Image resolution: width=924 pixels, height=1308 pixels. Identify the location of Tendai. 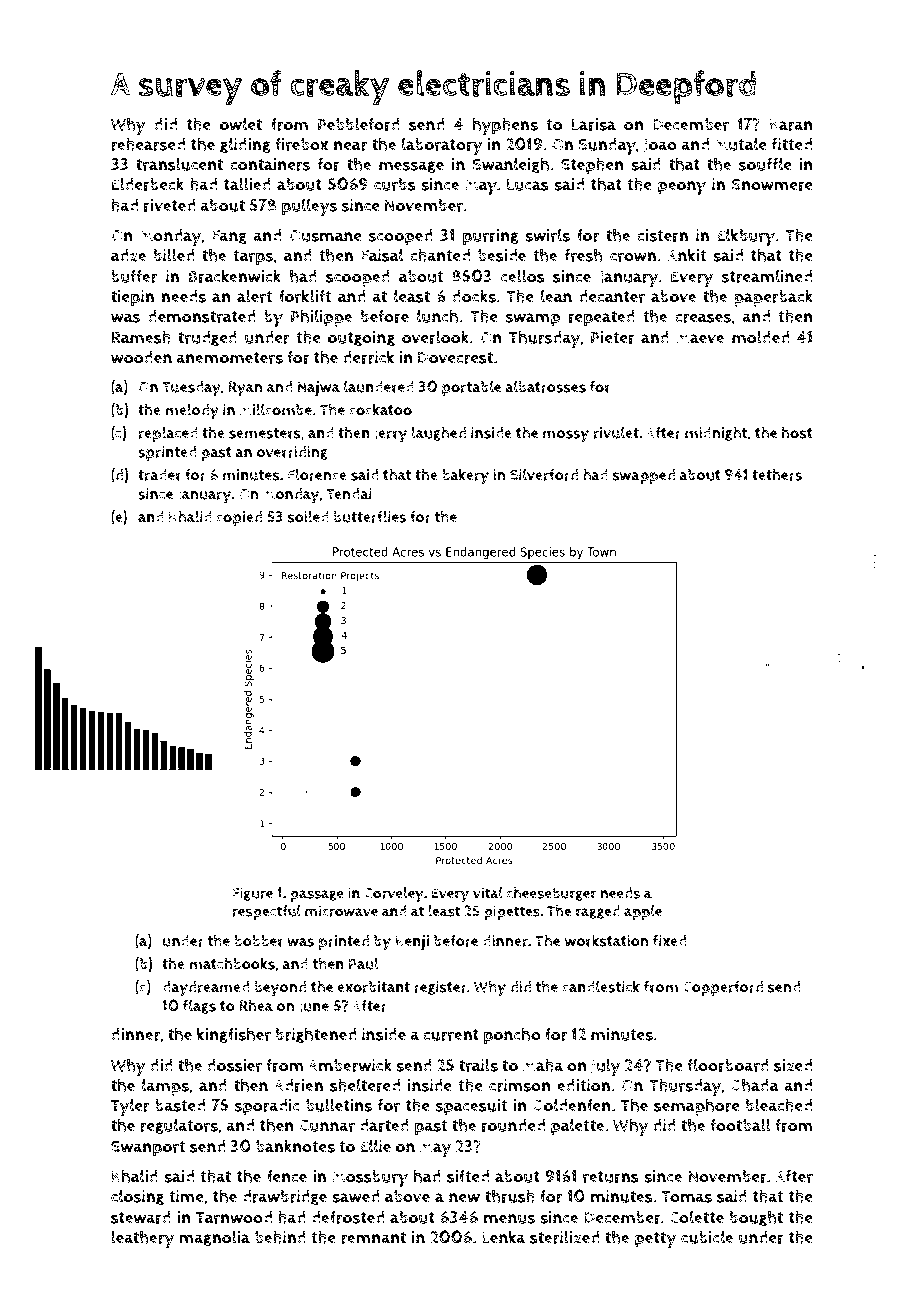
(349, 494).
